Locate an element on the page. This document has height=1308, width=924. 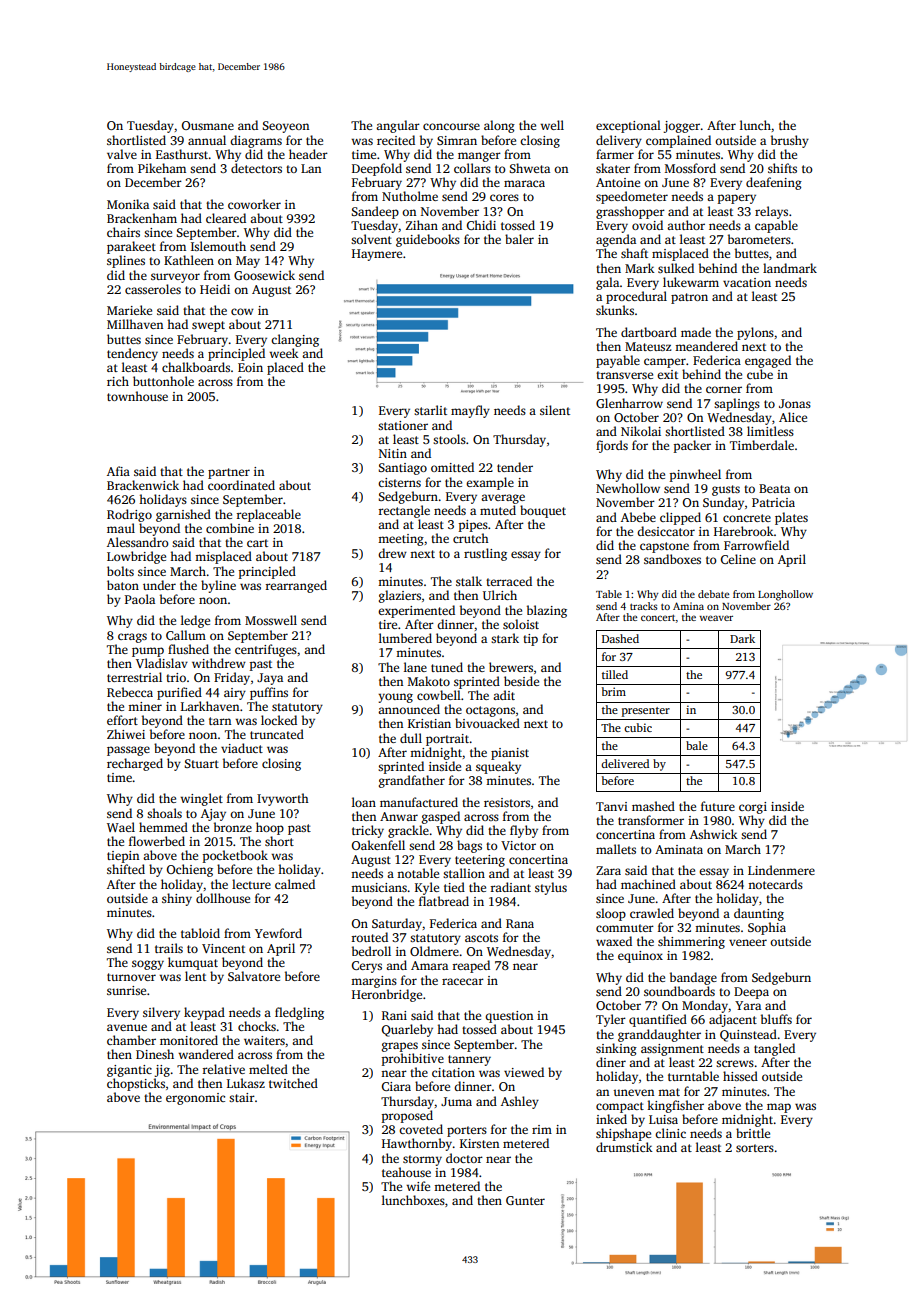
Paola is located at coordinates (140, 599).
